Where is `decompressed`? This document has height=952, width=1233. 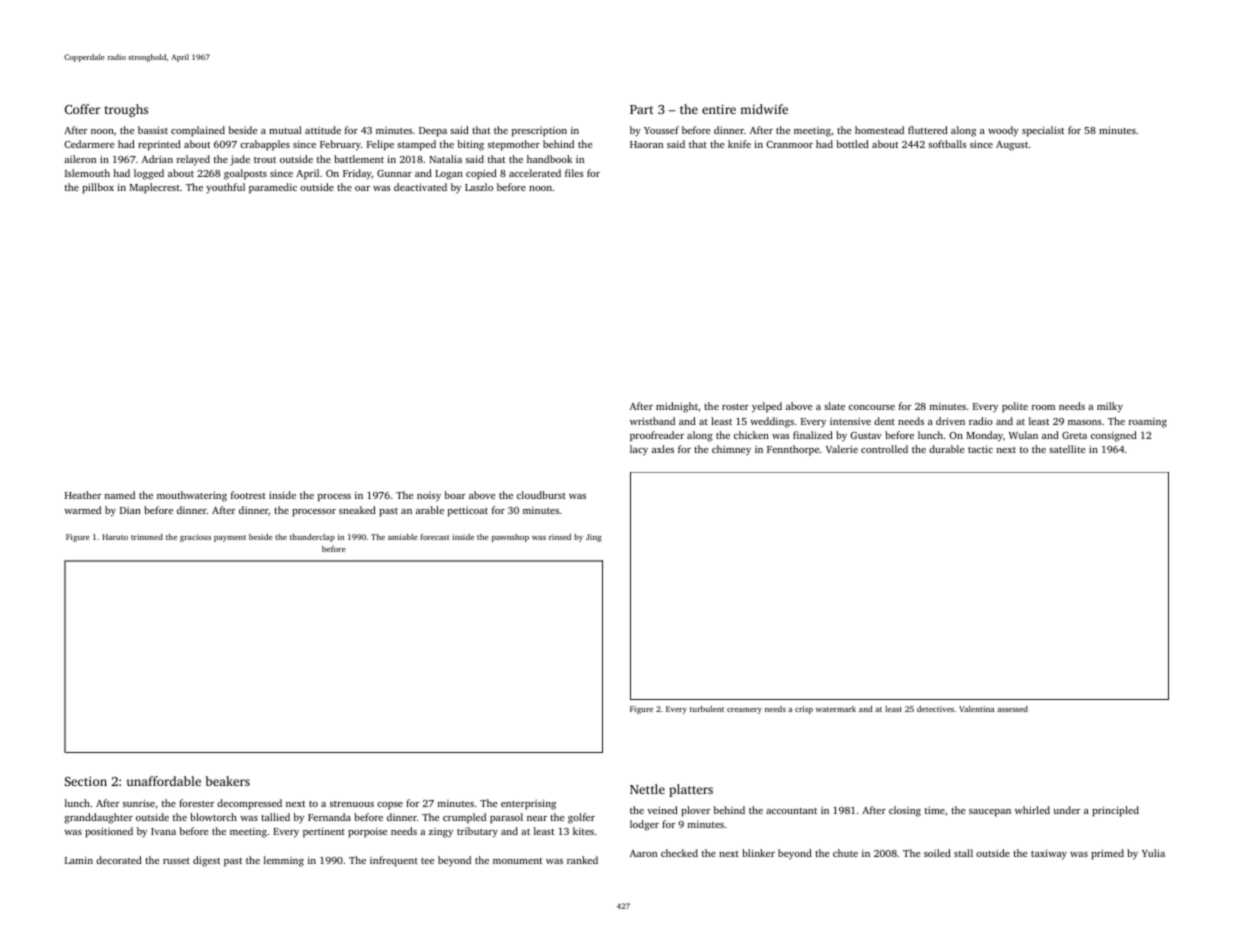 decompressed is located at coordinates (249, 804).
